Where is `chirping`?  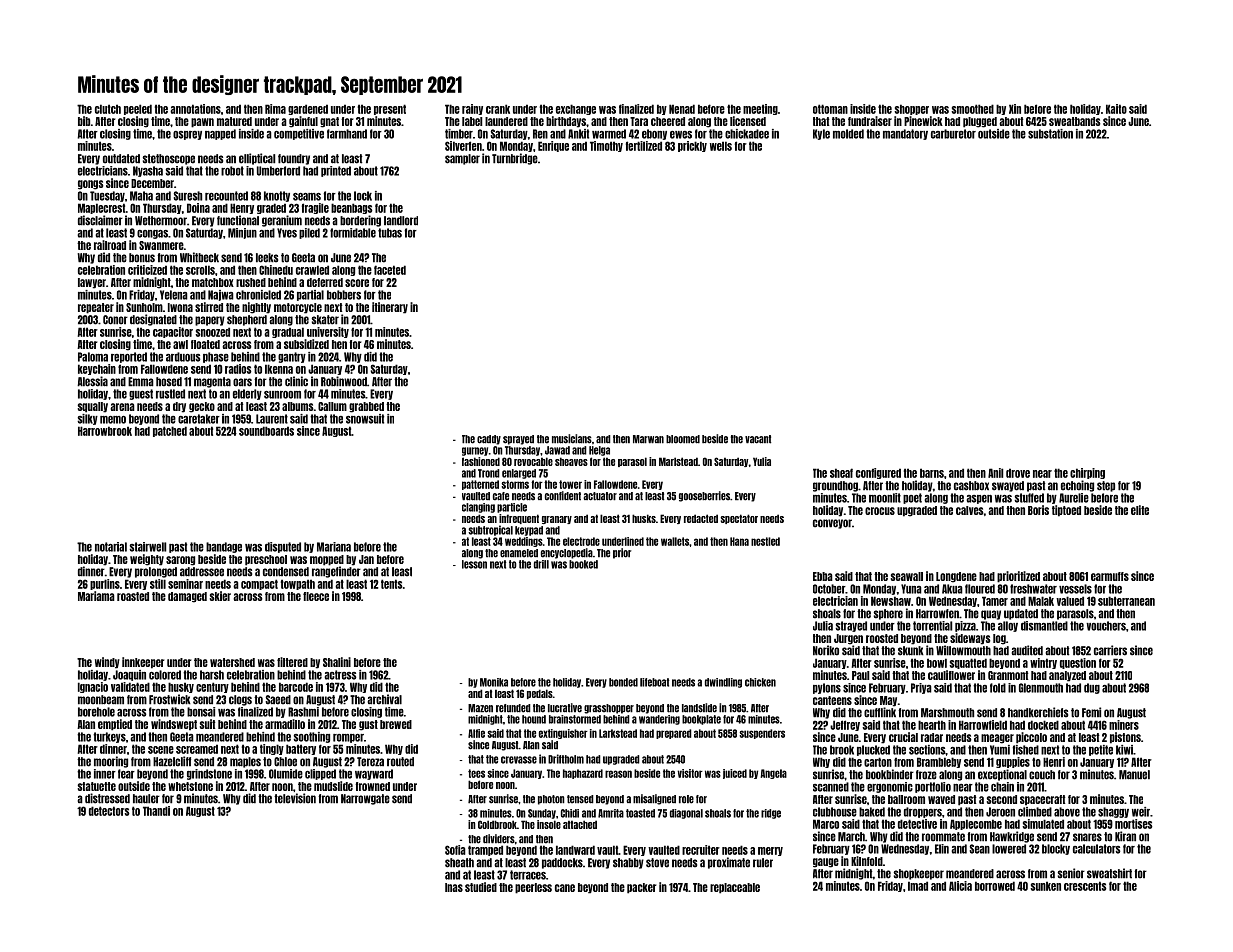 chirping is located at coordinates (1087, 473).
